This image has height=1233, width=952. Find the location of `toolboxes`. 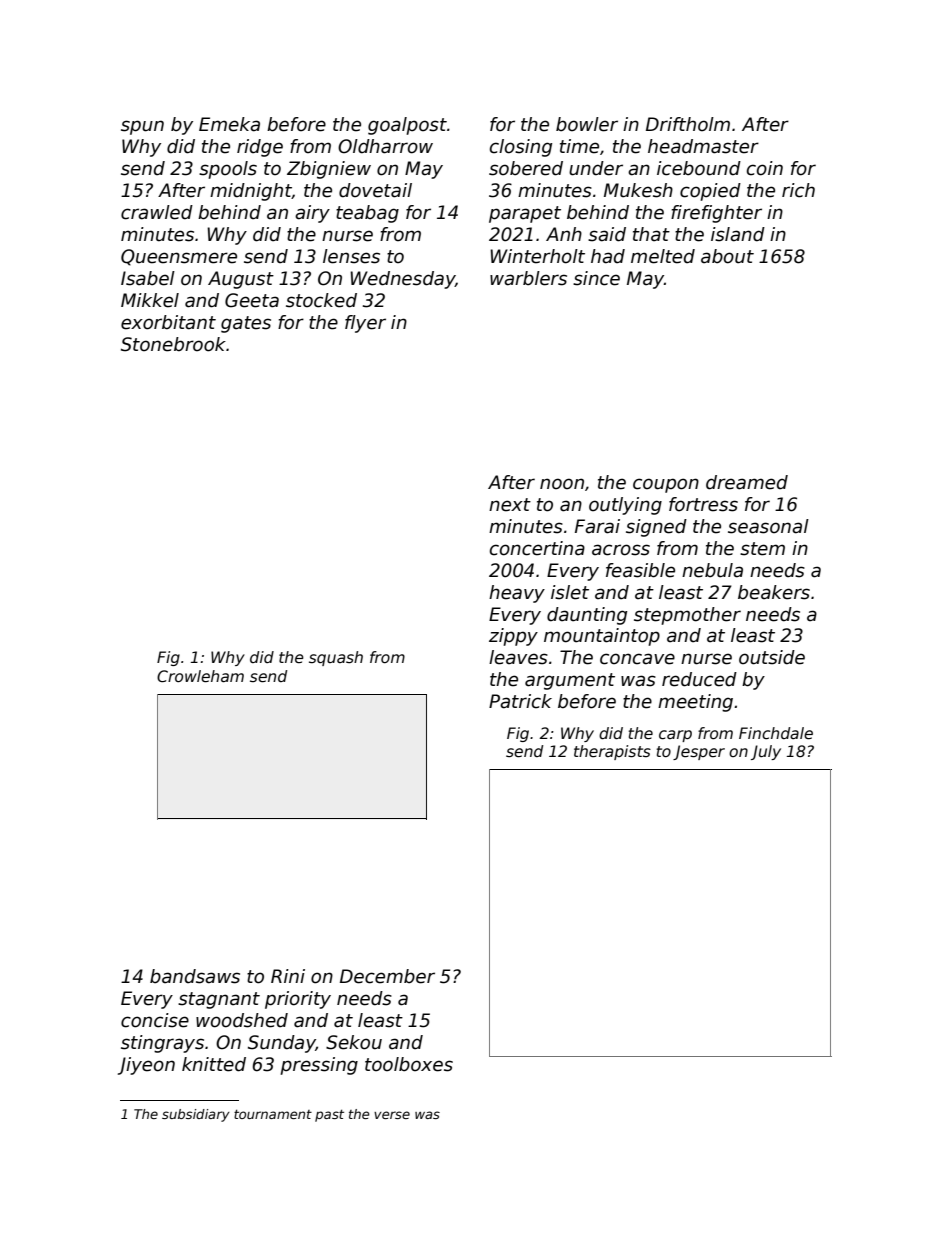

toolboxes is located at coordinates (409, 1064).
